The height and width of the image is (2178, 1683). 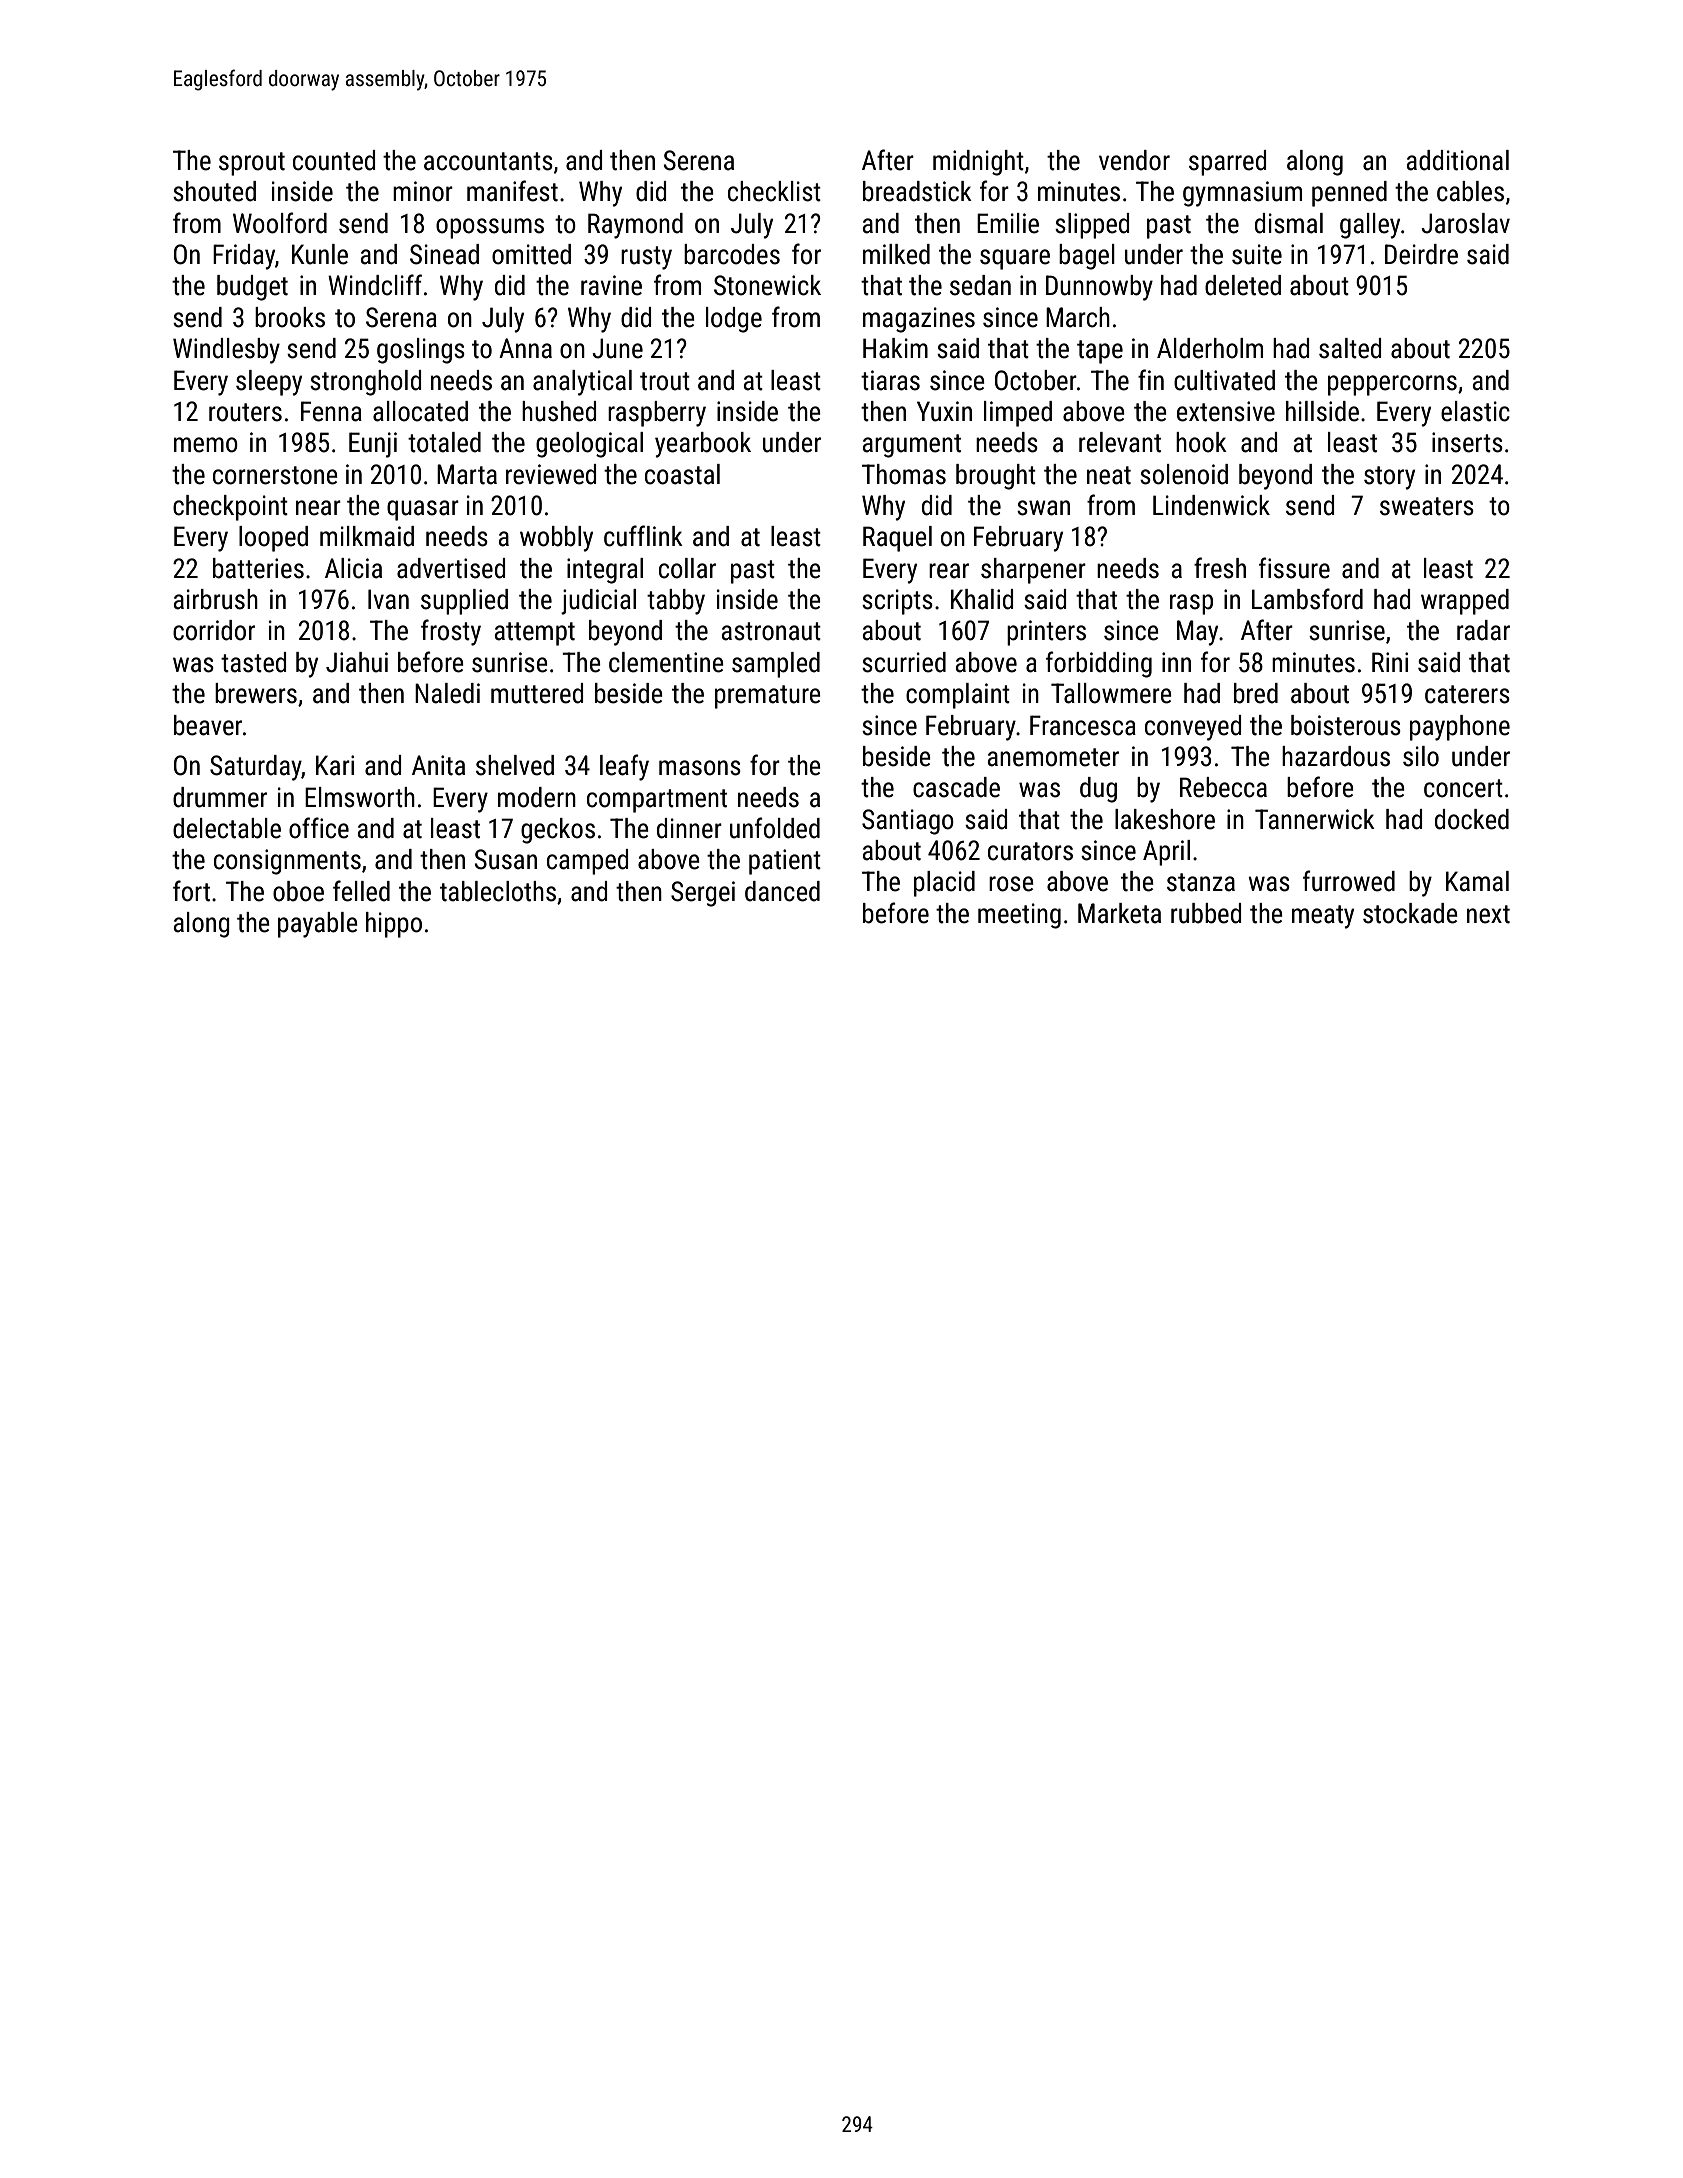 What do you see at coordinates (252, 164) in the image?
I see `sprout` at bounding box center [252, 164].
